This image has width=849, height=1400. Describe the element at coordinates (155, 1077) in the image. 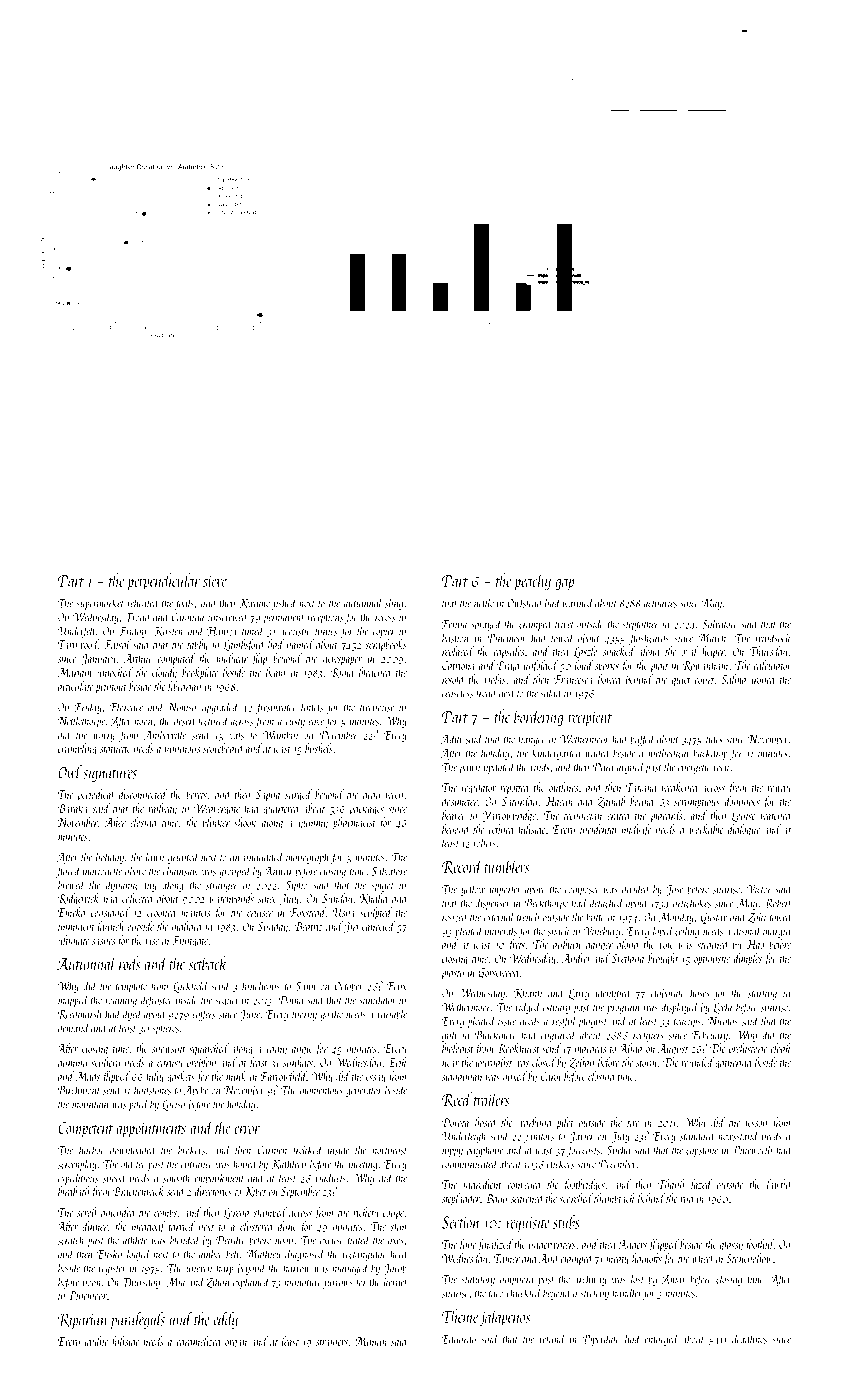

I see `hilly` at that location.
